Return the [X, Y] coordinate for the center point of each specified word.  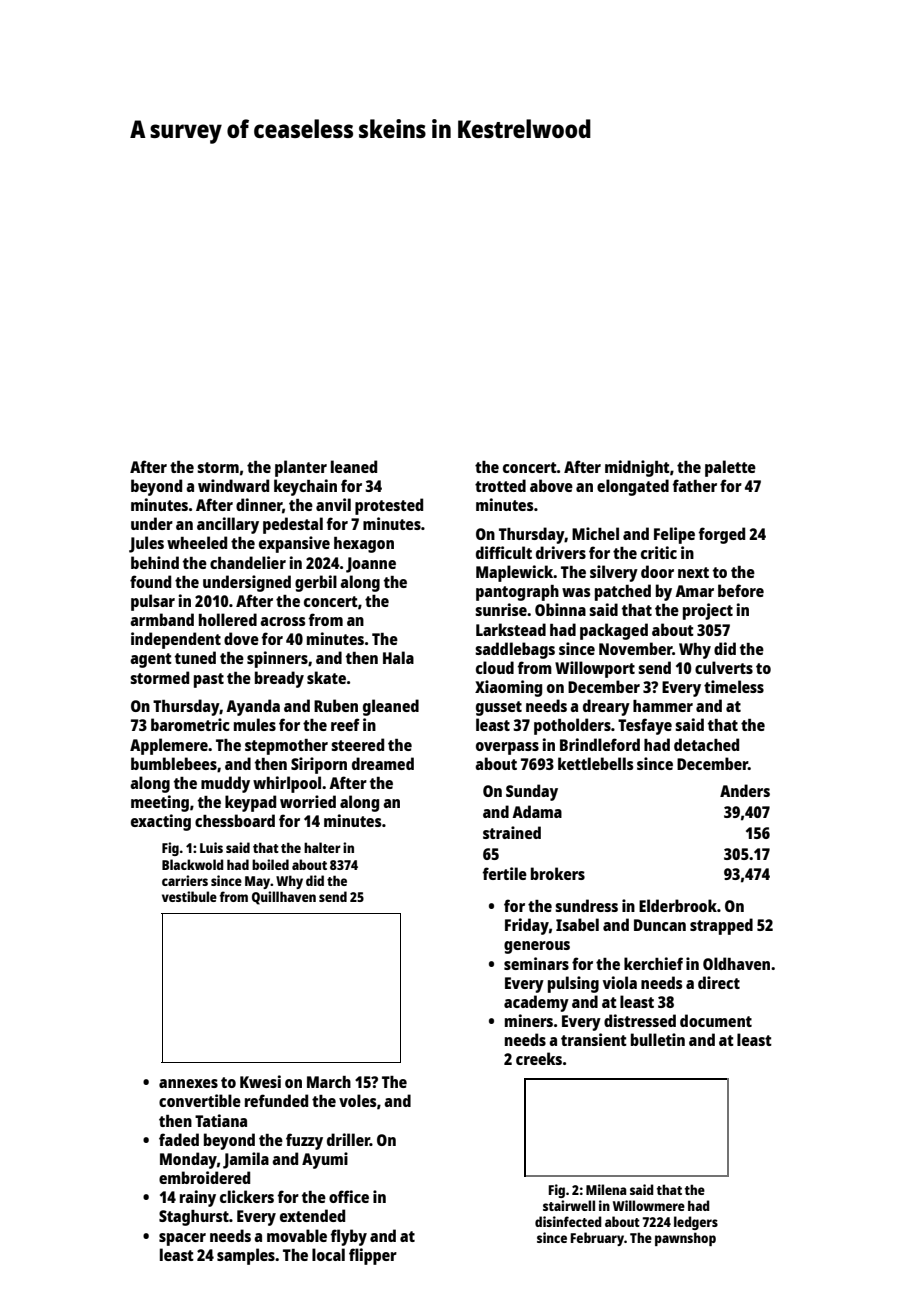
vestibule [189, 896]
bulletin [658, 1039]
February [597, 1239]
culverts [724, 667]
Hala [398, 657]
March [329, 1082]
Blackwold [193, 864]
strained [512, 832]
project [708, 611]
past [209, 680]
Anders [745, 790]
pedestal [293, 525]
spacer [182, 1239]
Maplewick [515, 573]
